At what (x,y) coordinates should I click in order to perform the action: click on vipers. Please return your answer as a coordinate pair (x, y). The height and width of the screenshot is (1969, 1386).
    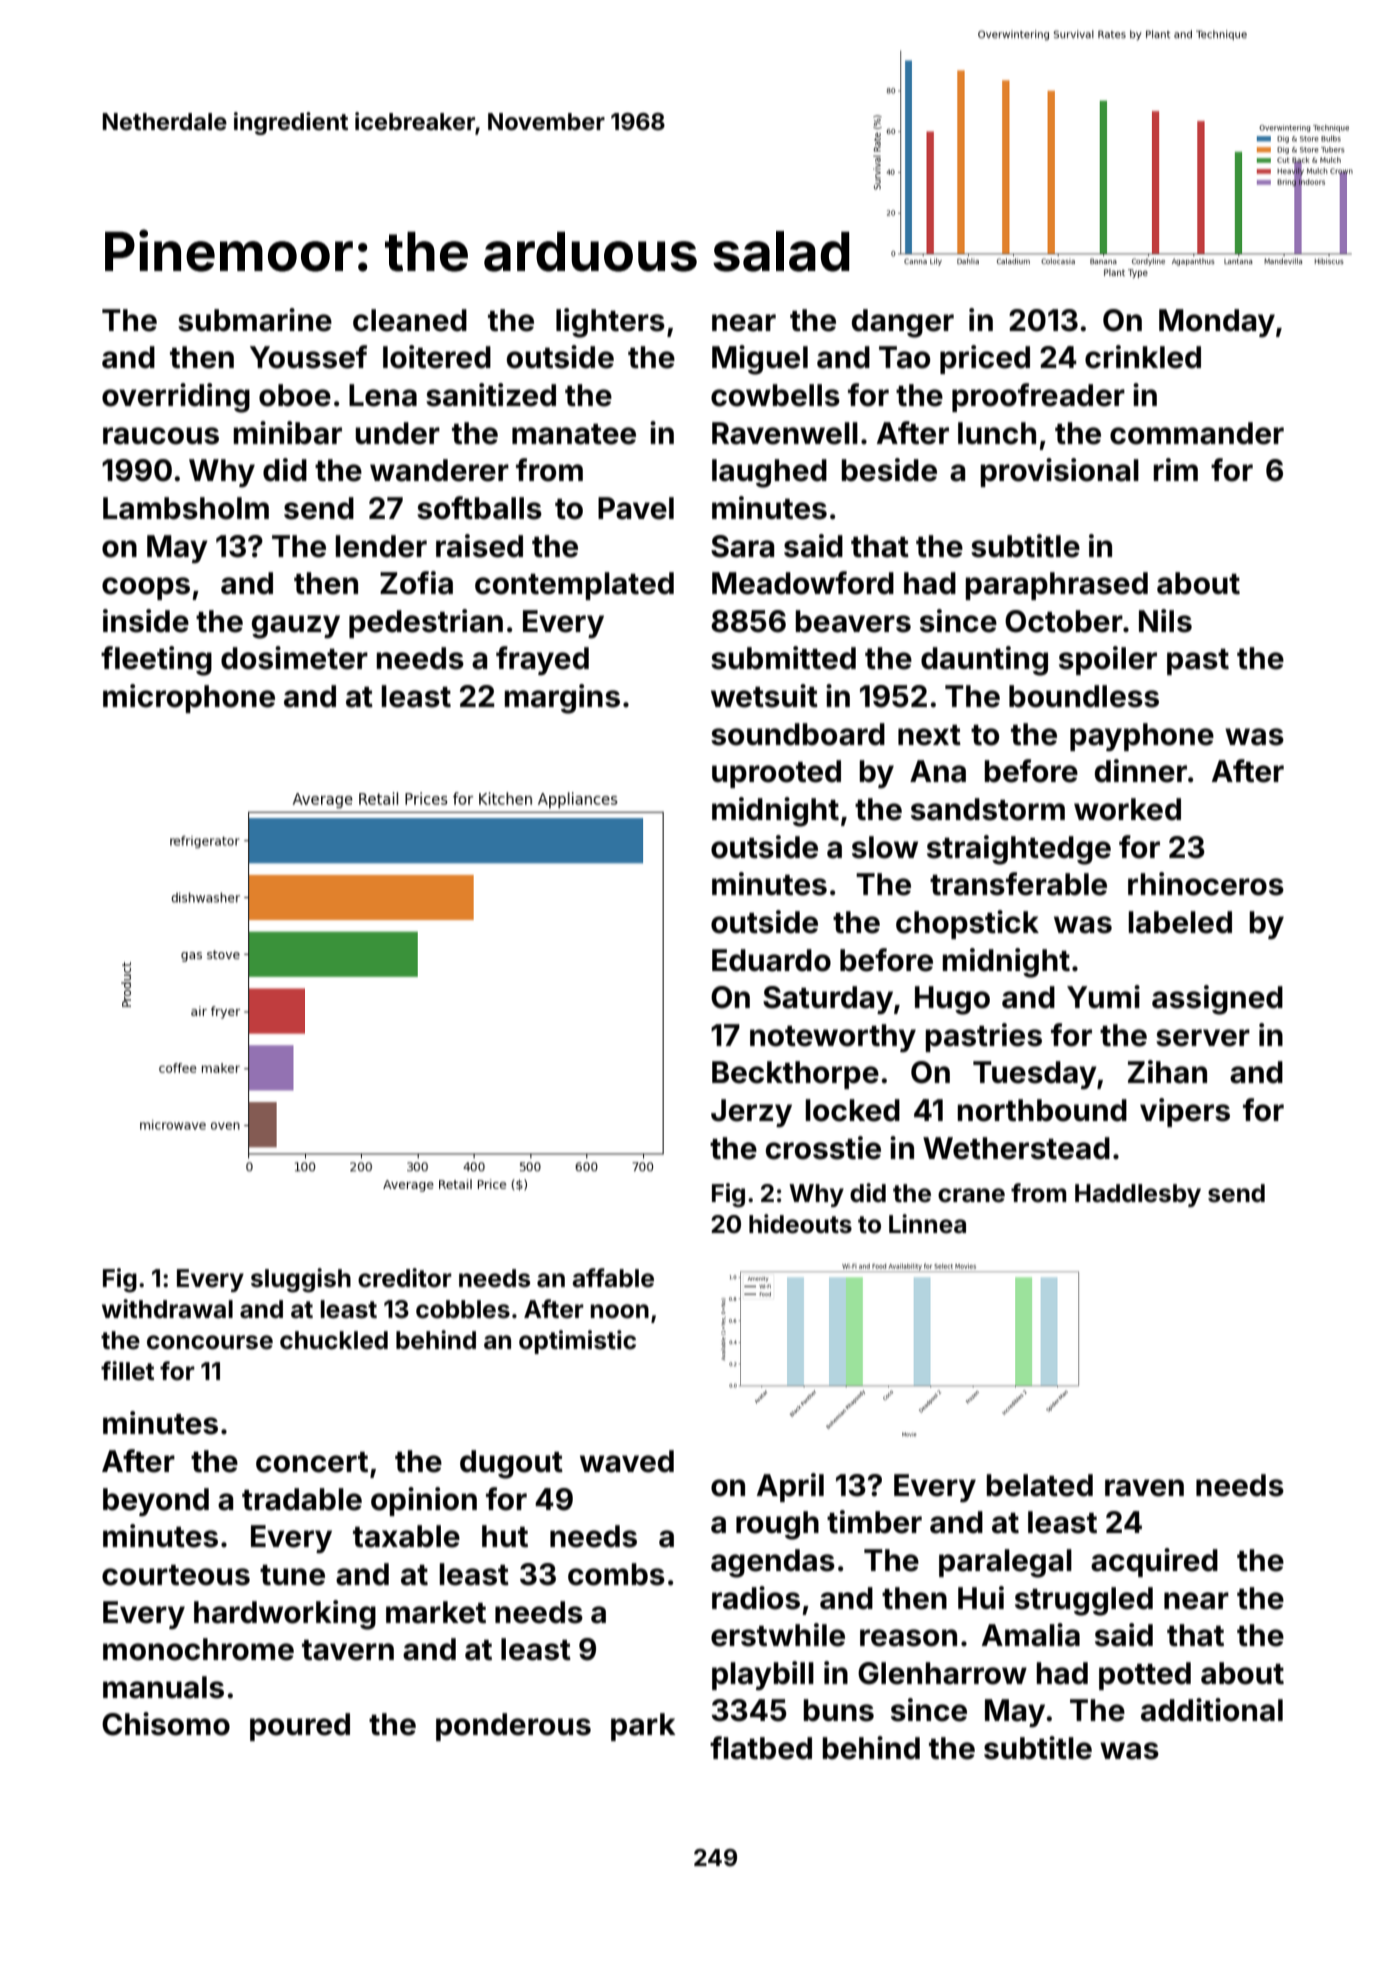
    Looking at the image, I should click on (1185, 1112).
